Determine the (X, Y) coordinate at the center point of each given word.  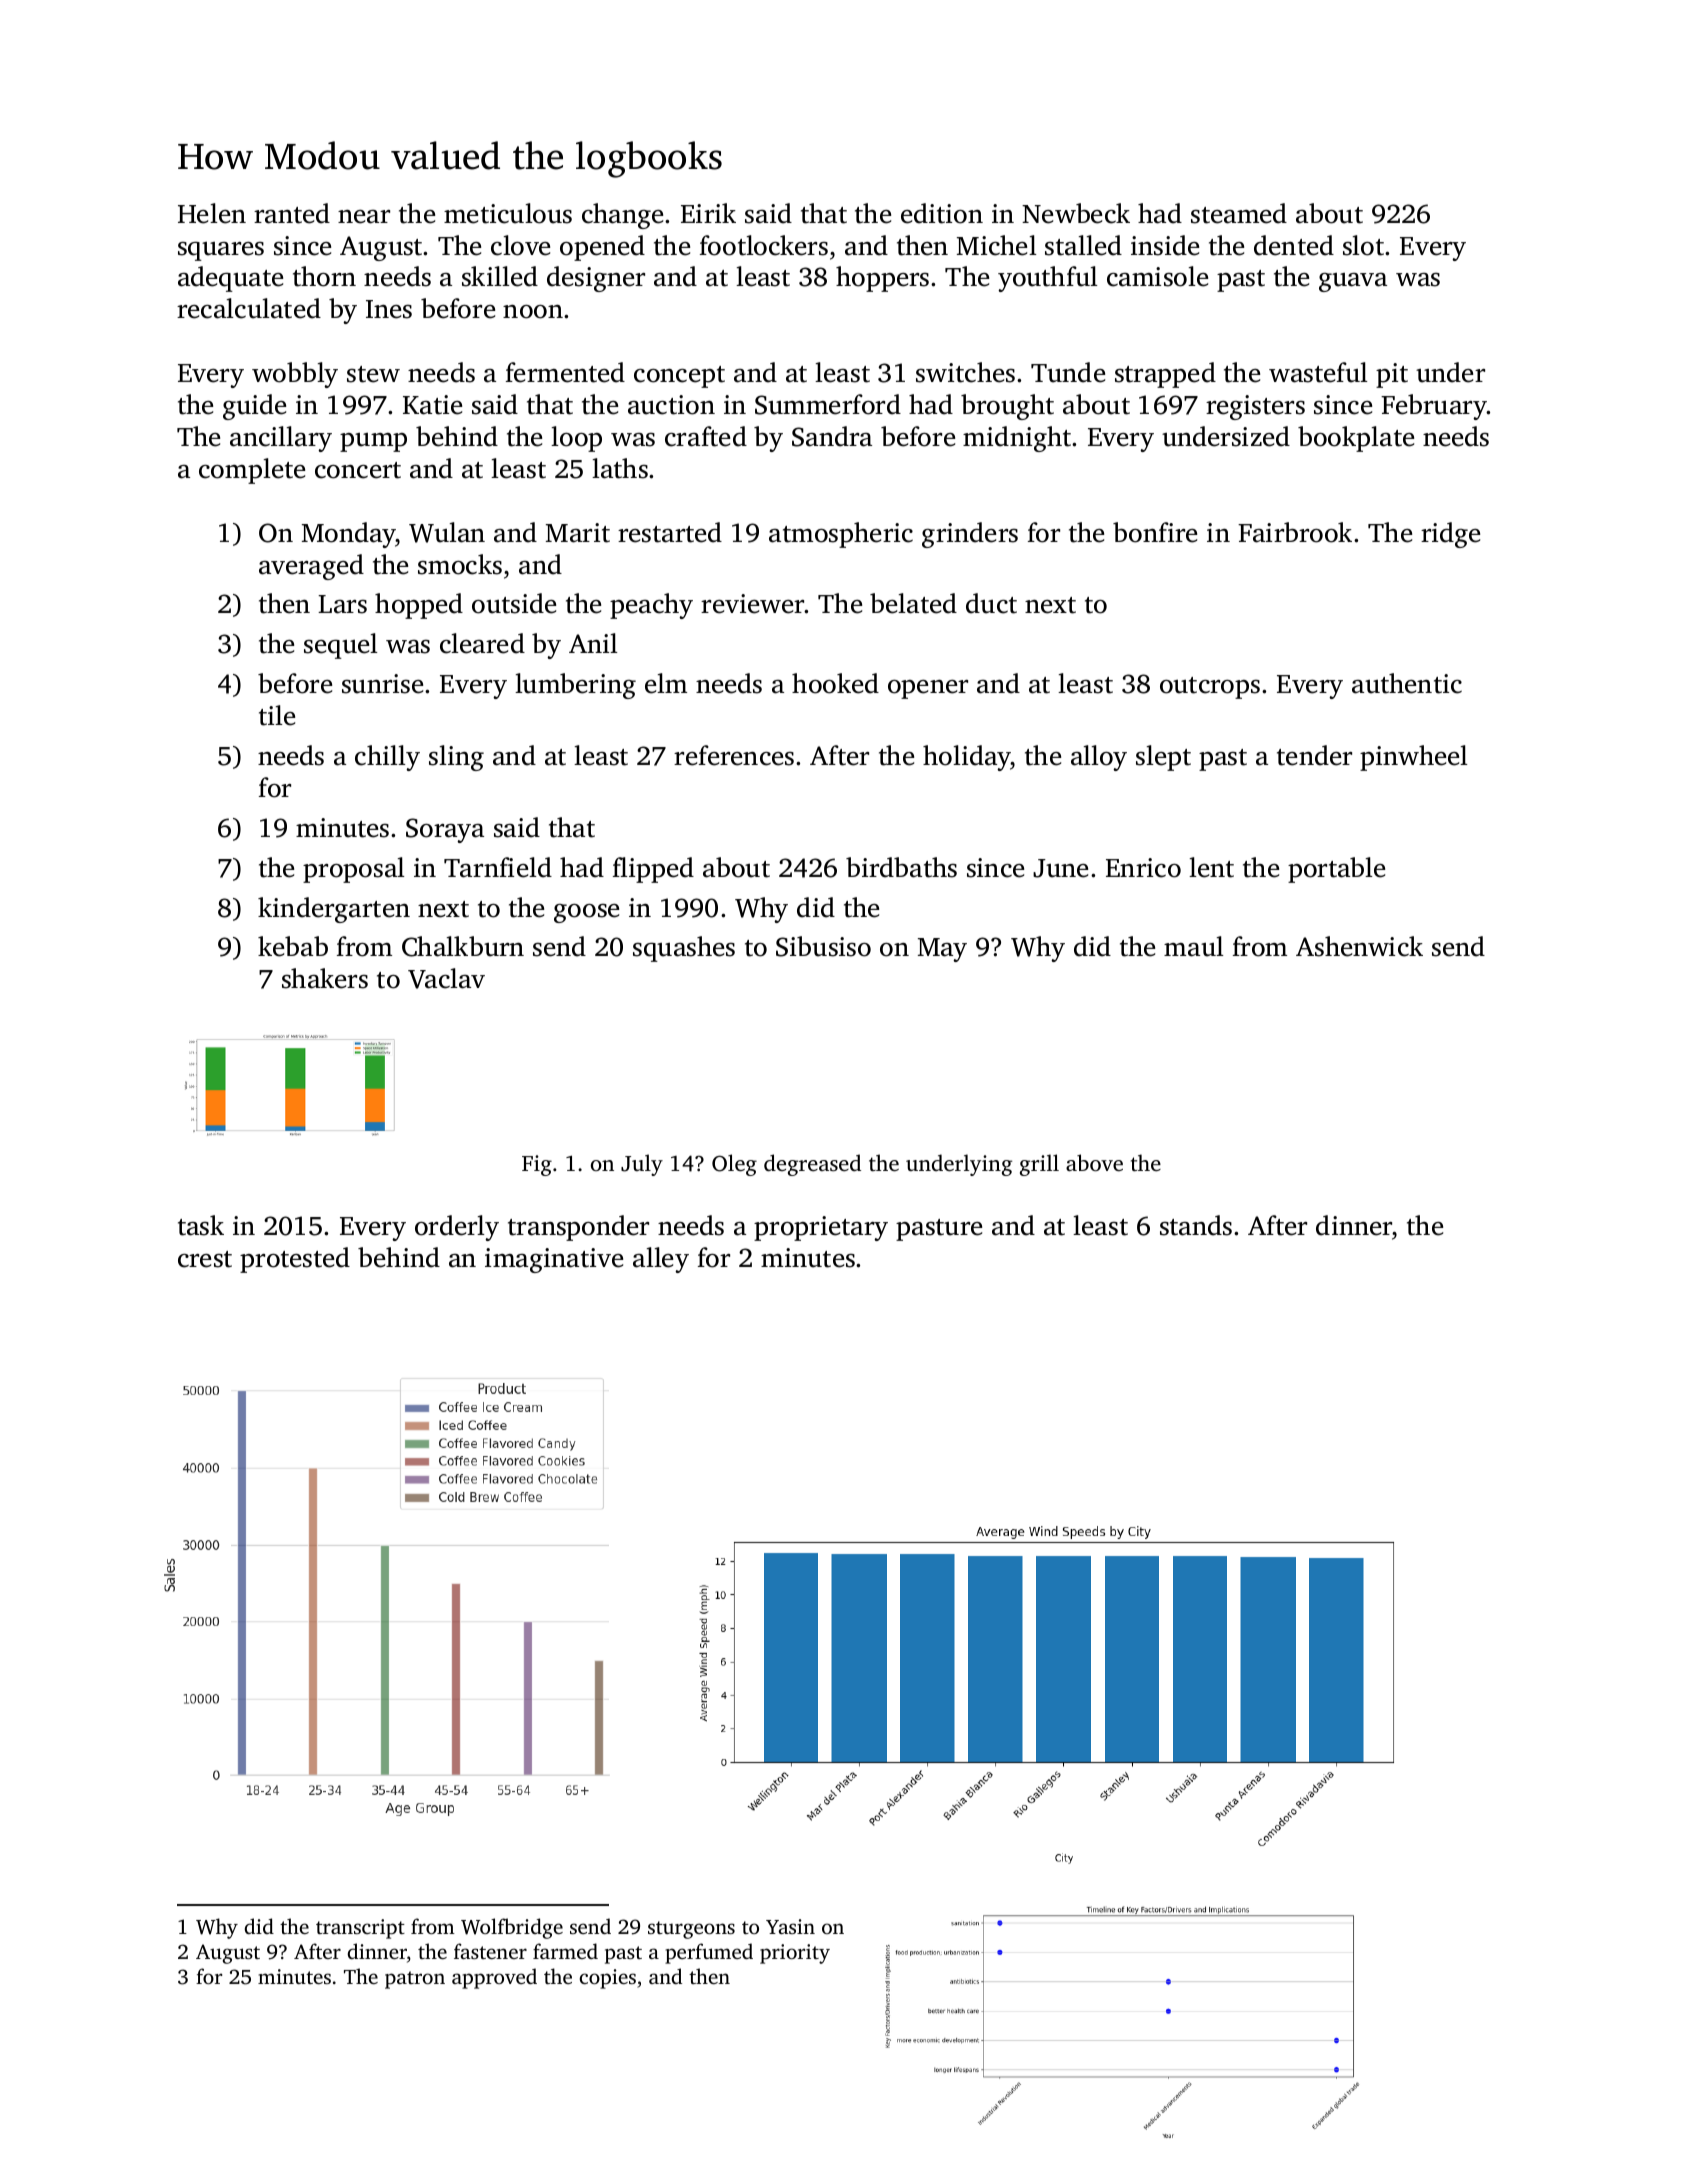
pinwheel (1414, 758)
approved (494, 1978)
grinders (970, 535)
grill (1039, 1165)
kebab (293, 946)
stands (1196, 1225)
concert (358, 470)
